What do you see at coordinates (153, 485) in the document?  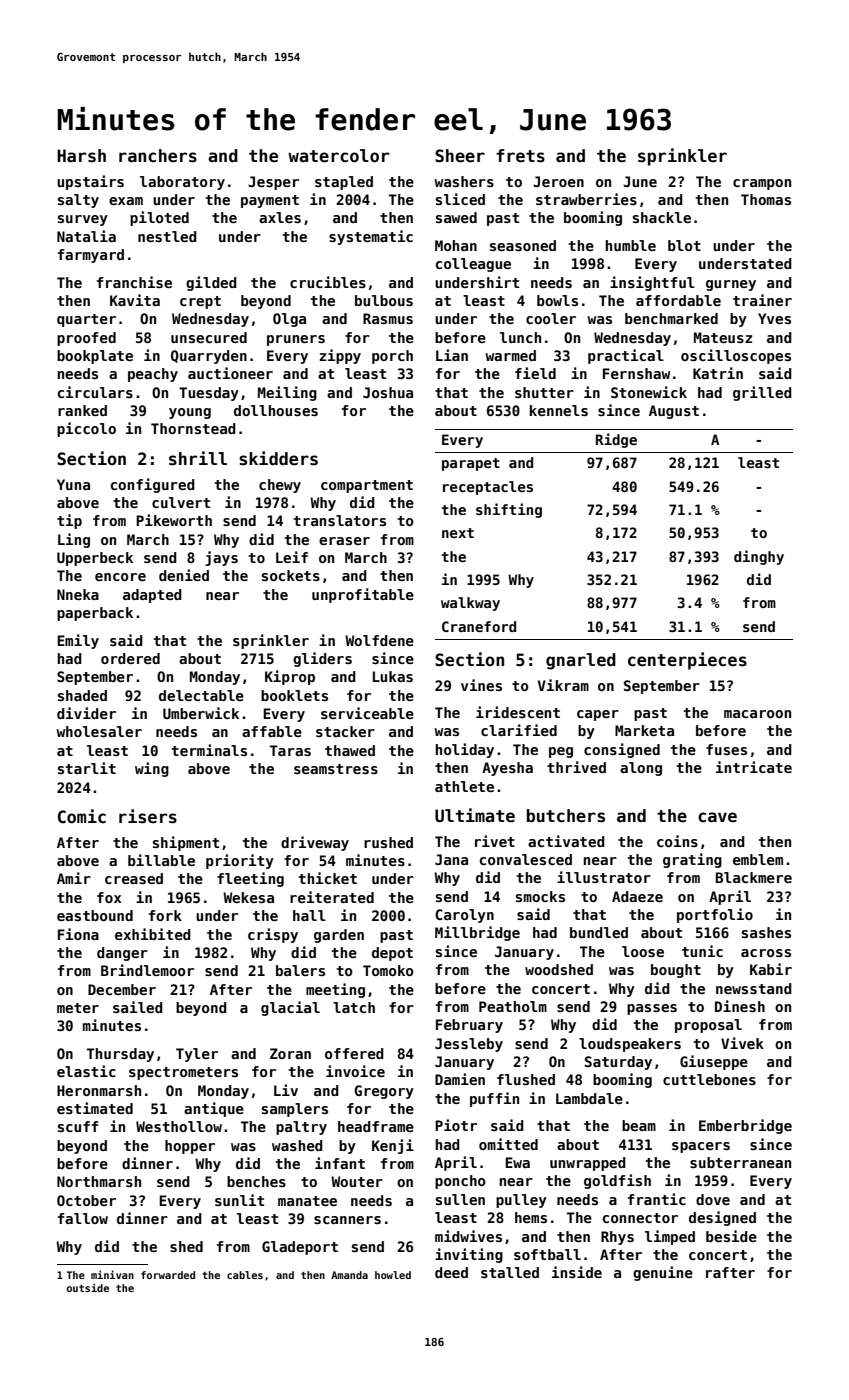 I see `configured` at bounding box center [153, 485].
